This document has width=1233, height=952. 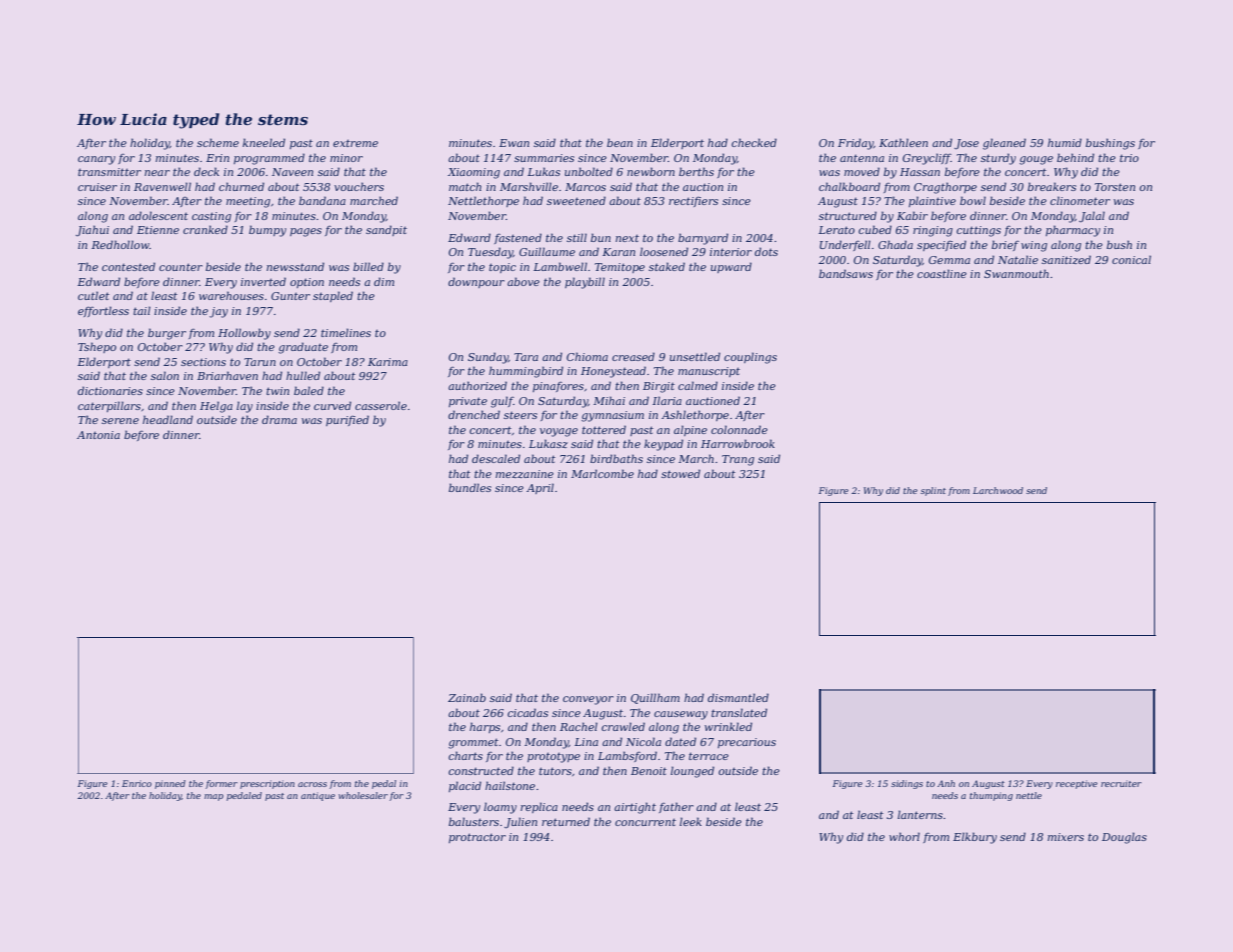 What do you see at coordinates (577, 237) in the document?
I see `still` at bounding box center [577, 237].
